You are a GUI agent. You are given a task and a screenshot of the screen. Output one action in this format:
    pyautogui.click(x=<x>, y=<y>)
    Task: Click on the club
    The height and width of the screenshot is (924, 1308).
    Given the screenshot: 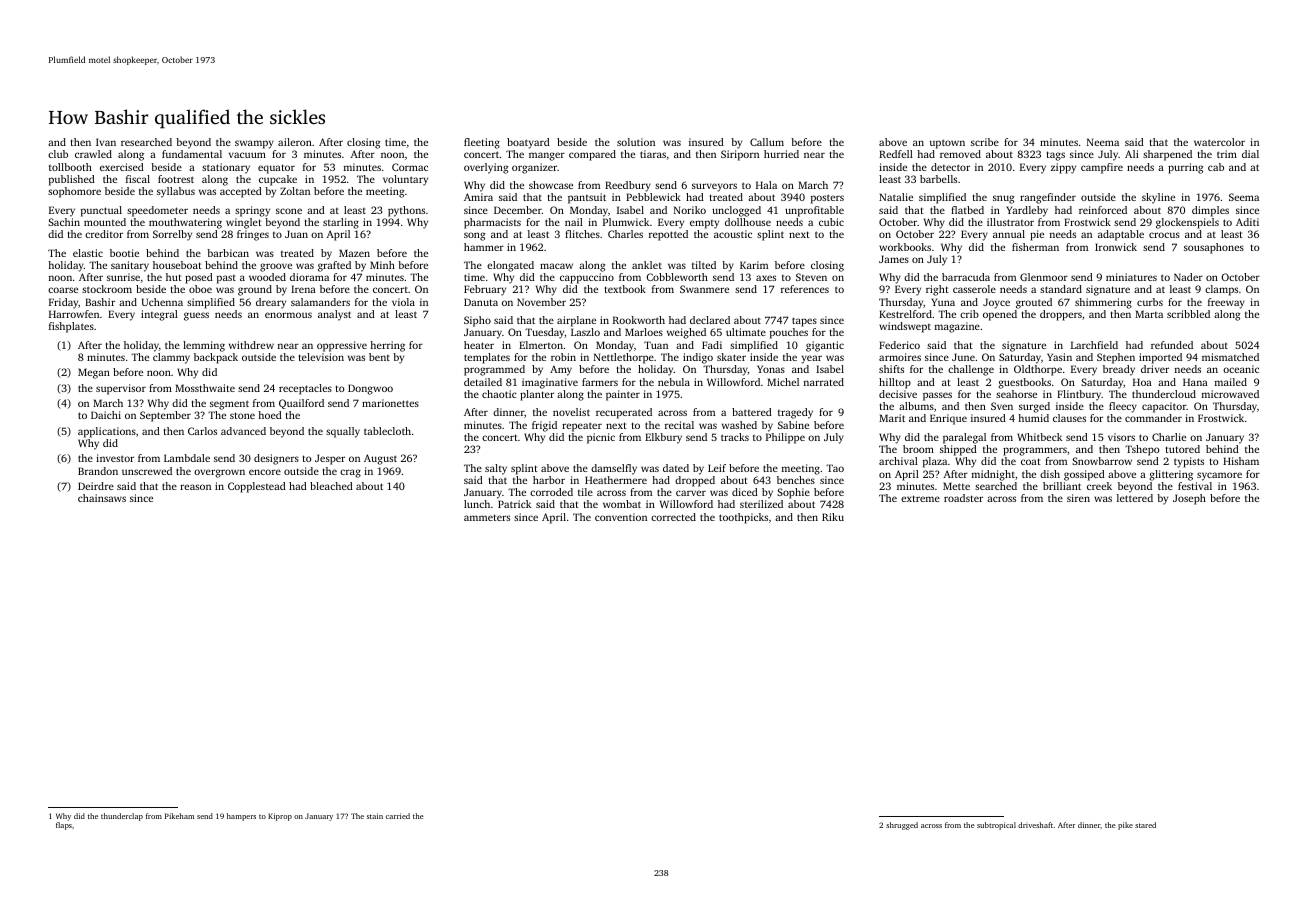 What is the action you would take?
    pyautogui.click(x=58, y=154)
